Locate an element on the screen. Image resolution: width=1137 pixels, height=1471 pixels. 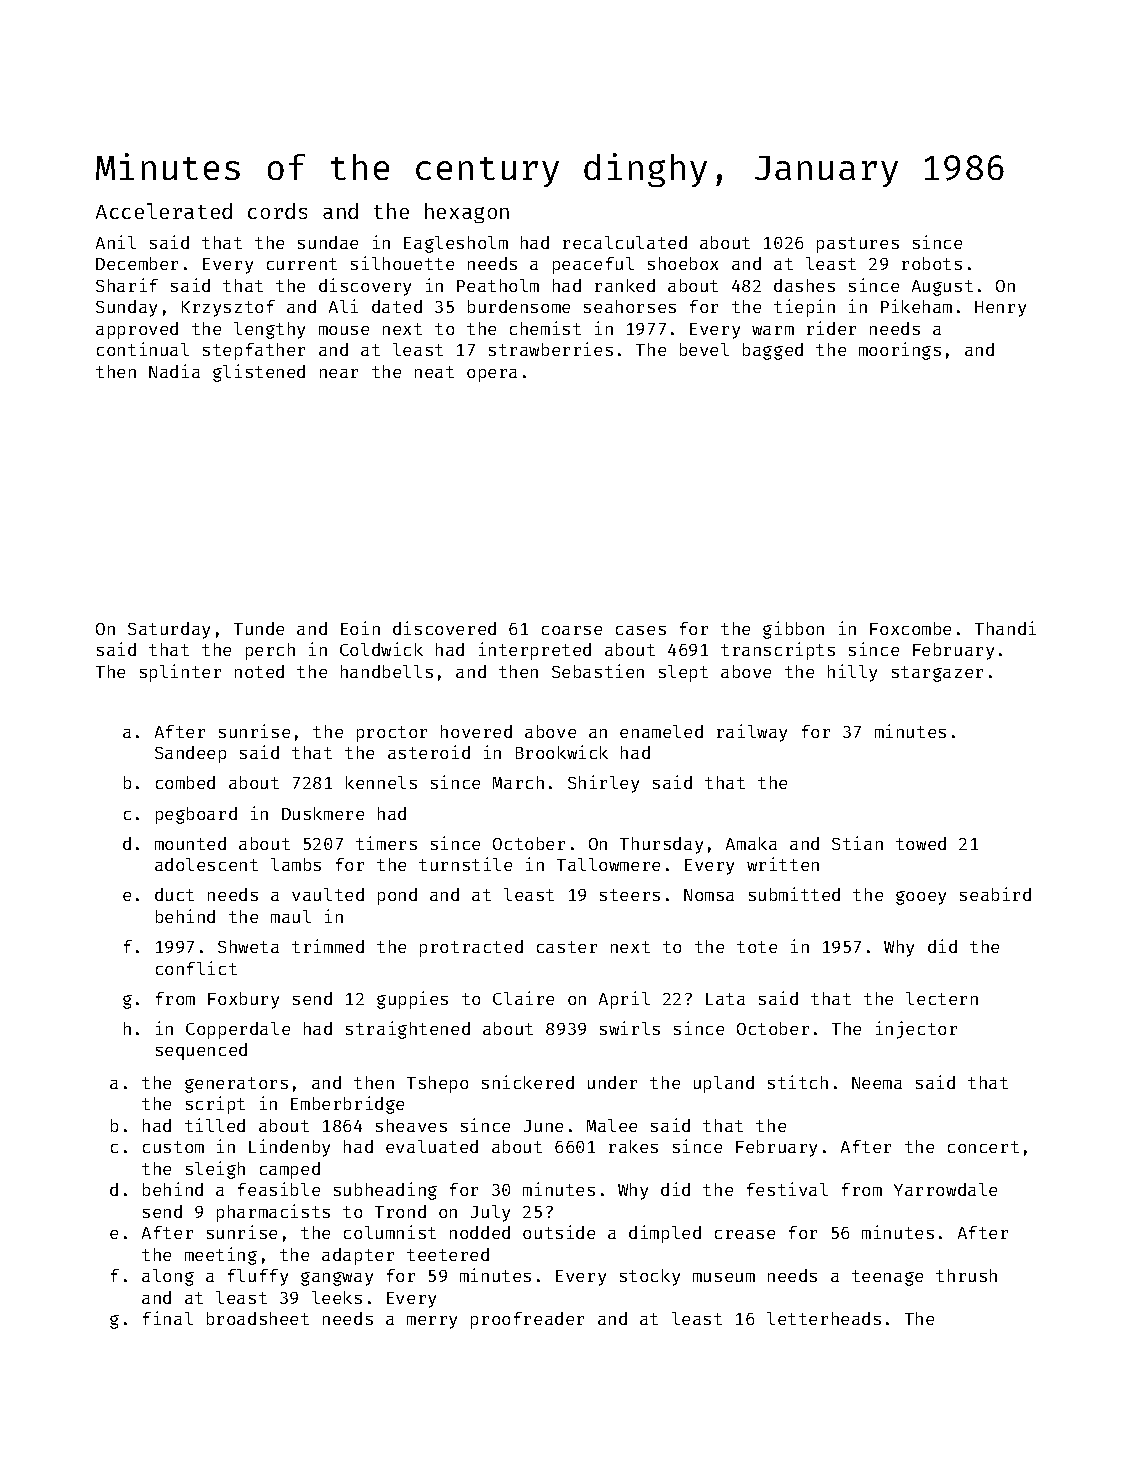
teenage is located at coordinates (887, 1278).
